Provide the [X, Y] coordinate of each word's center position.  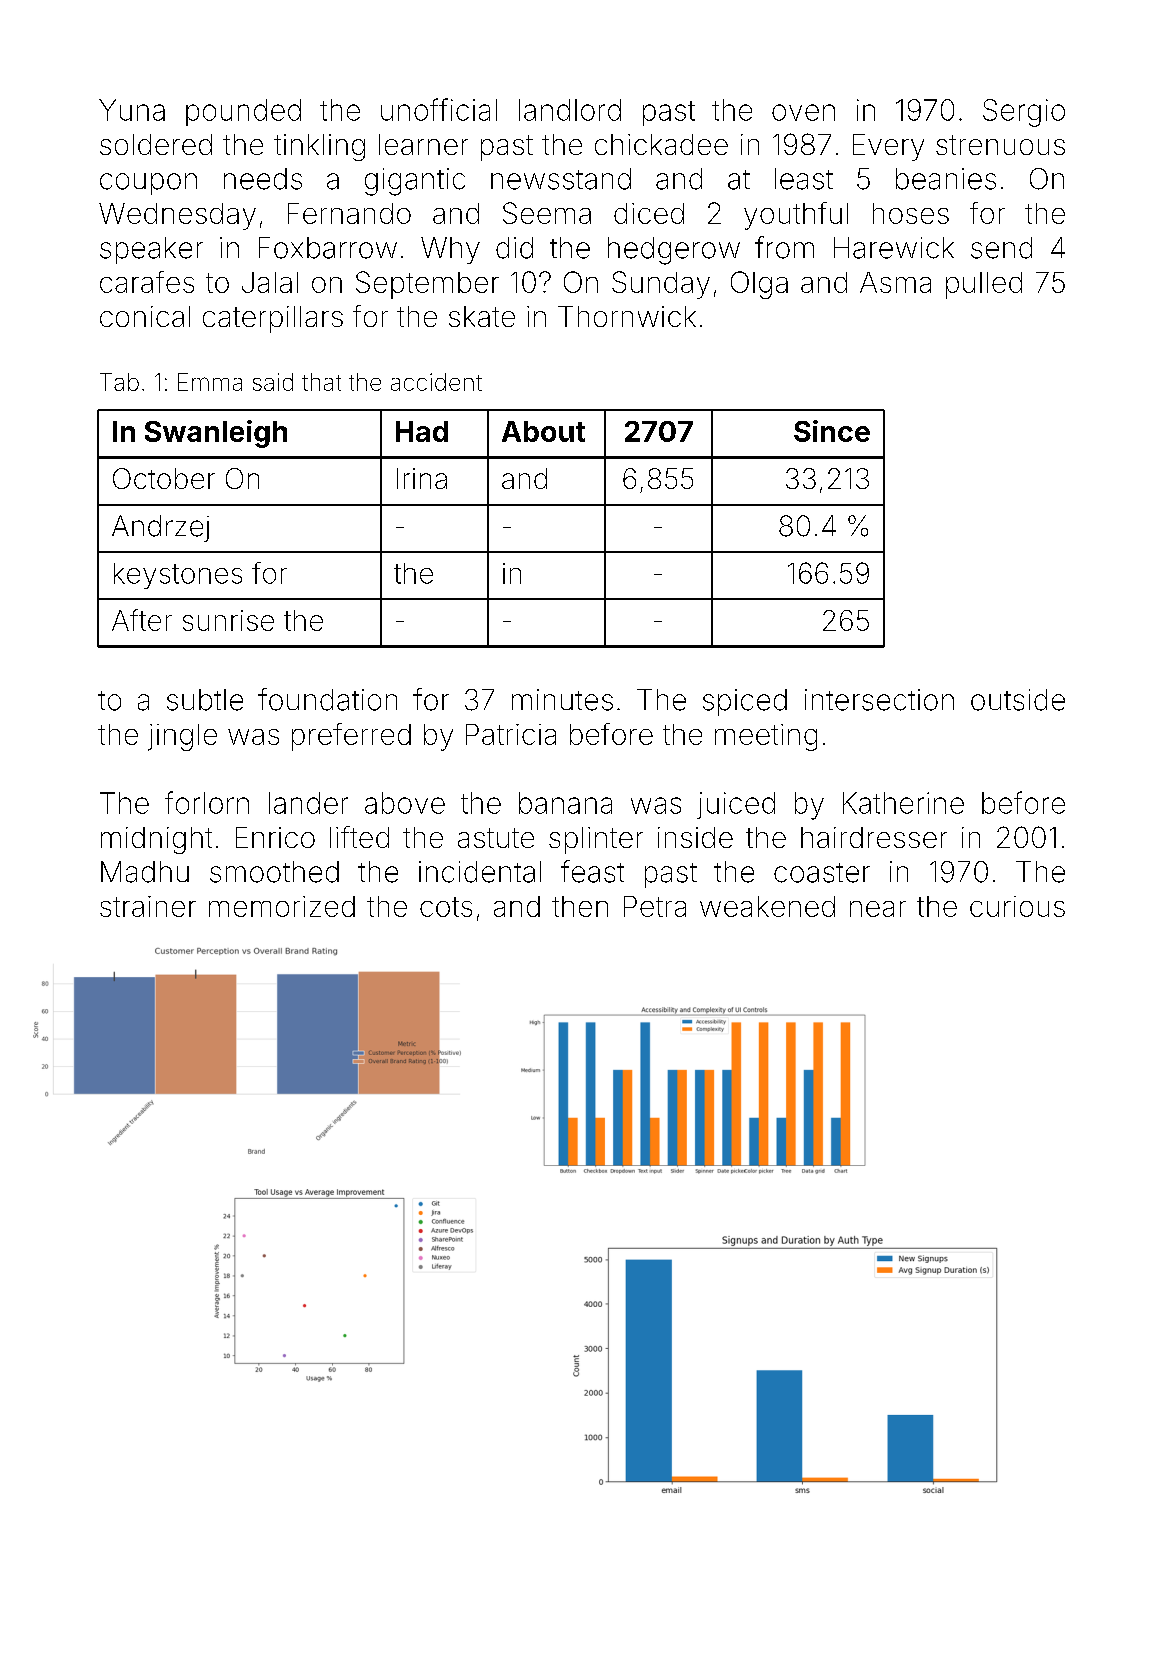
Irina [422, 478]
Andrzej [160, 528]
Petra [655, 906]
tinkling [319, 147]
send [1001, 248]
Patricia [511, 734]
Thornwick [627, 316]
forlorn [207, 802]
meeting [766, 737]
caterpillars [273, 319]
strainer [148, 906]
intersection [879, 700]
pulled [984, 285]
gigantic [415, 182]
